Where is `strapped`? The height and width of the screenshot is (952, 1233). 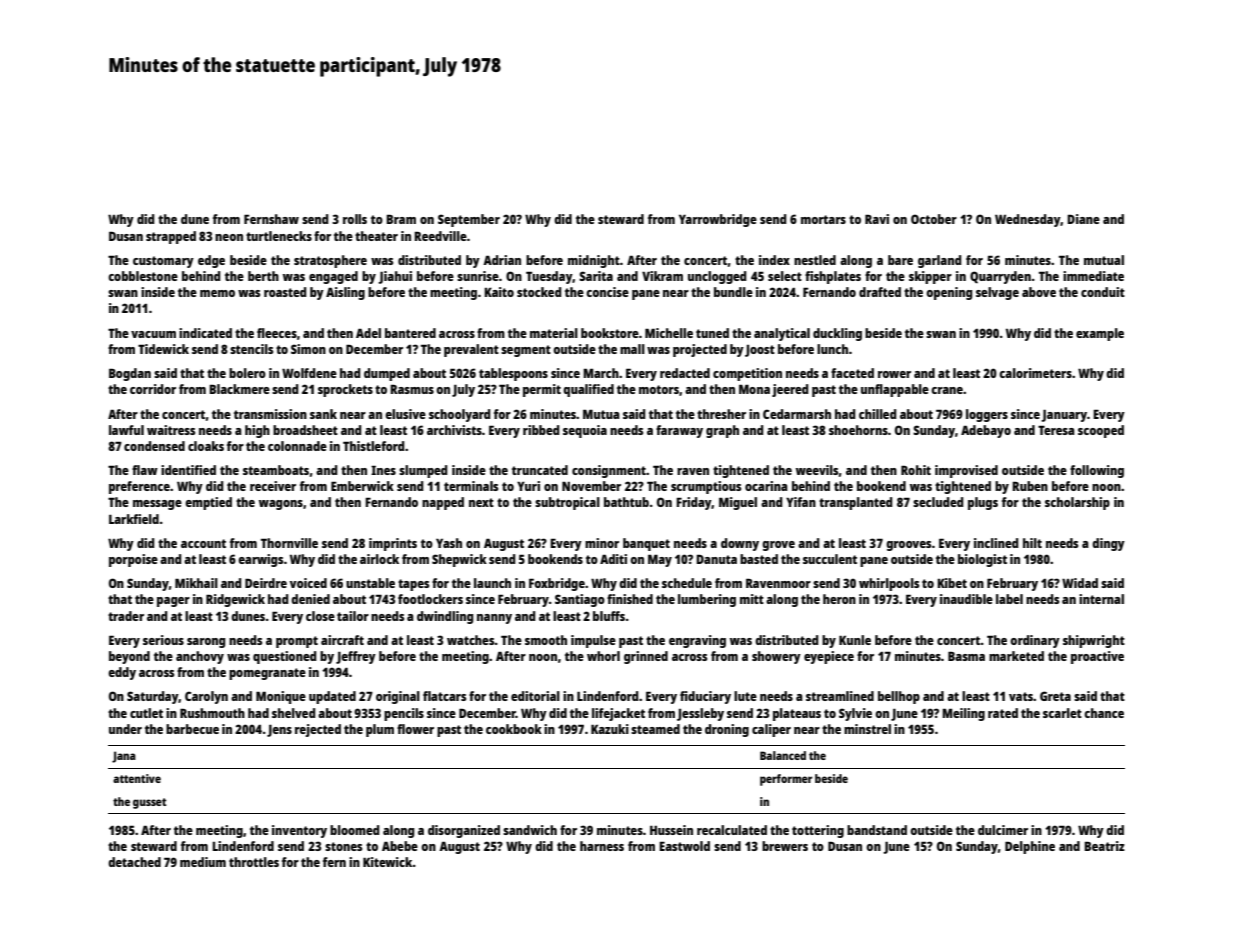
strapped is located at coordinates (171, 237).
